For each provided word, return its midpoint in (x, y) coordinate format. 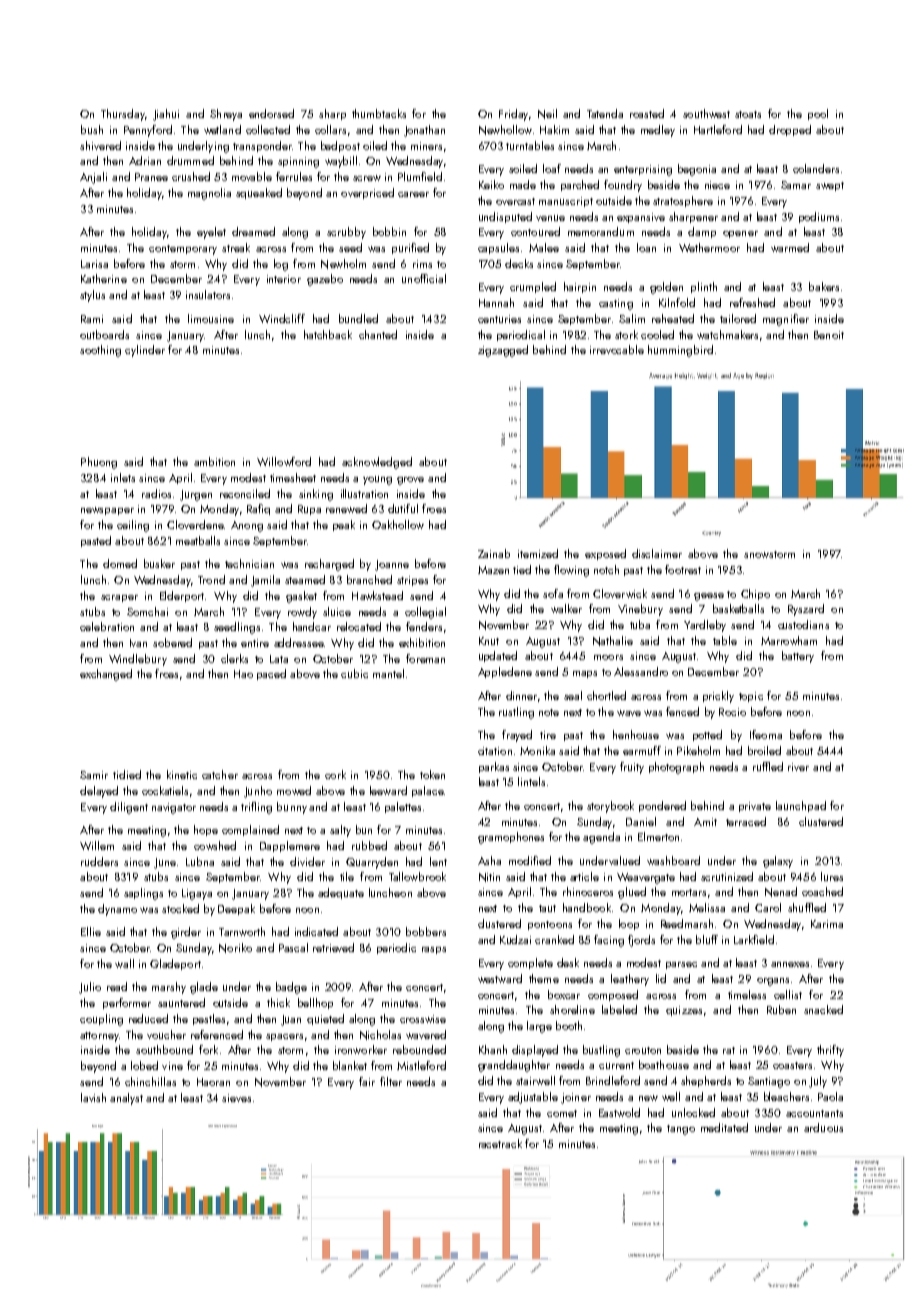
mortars (689, 892)
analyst (126, 1099)
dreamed (253, 231)
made (523, 184)
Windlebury (138, 660)
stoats (748, 114)
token (432, 774)
